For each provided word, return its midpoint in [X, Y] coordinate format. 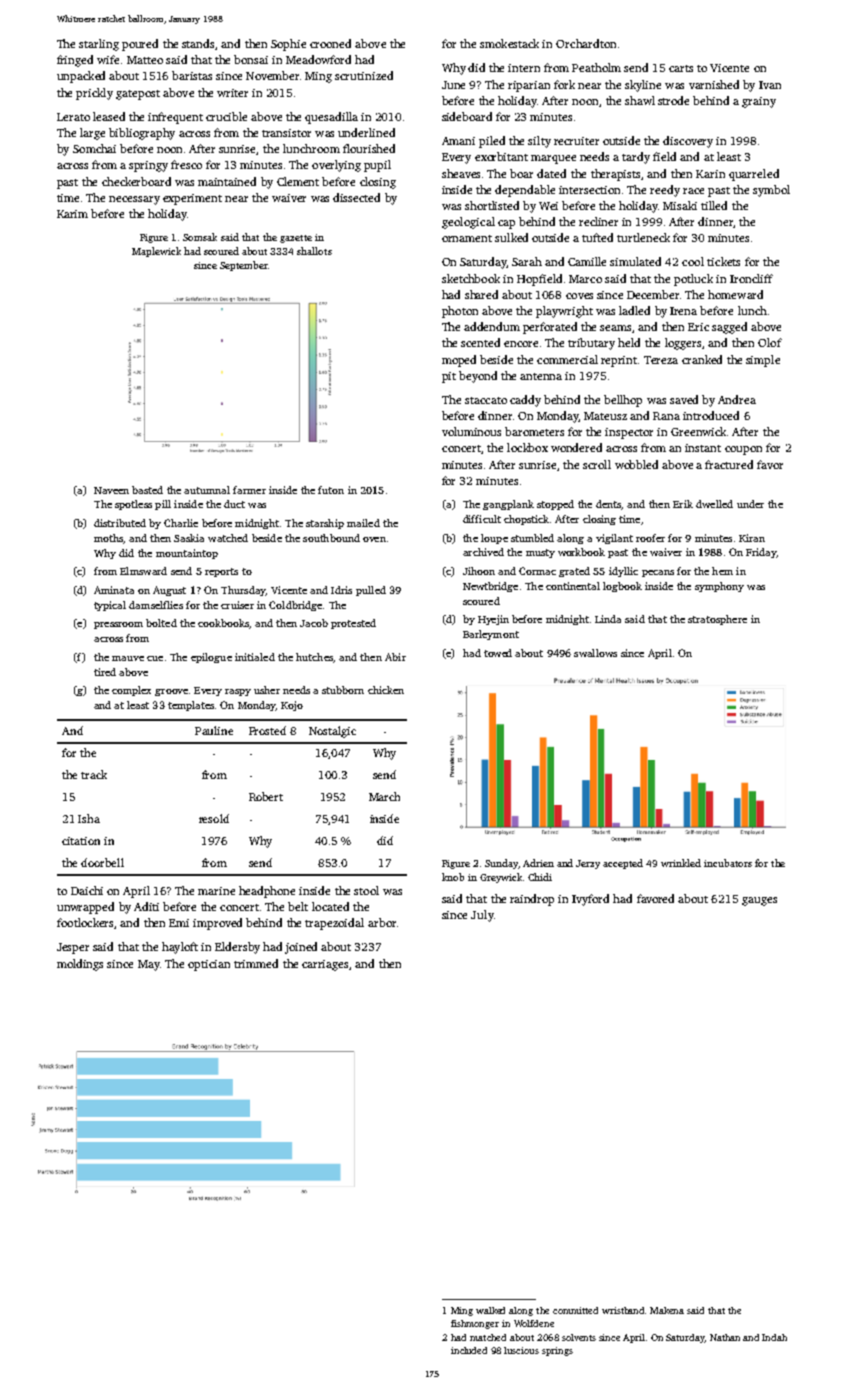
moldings [80, 965]
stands [198, 43]
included [469, 1350]
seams [615, 328]
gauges [759, 901]
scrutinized [364, 75]
